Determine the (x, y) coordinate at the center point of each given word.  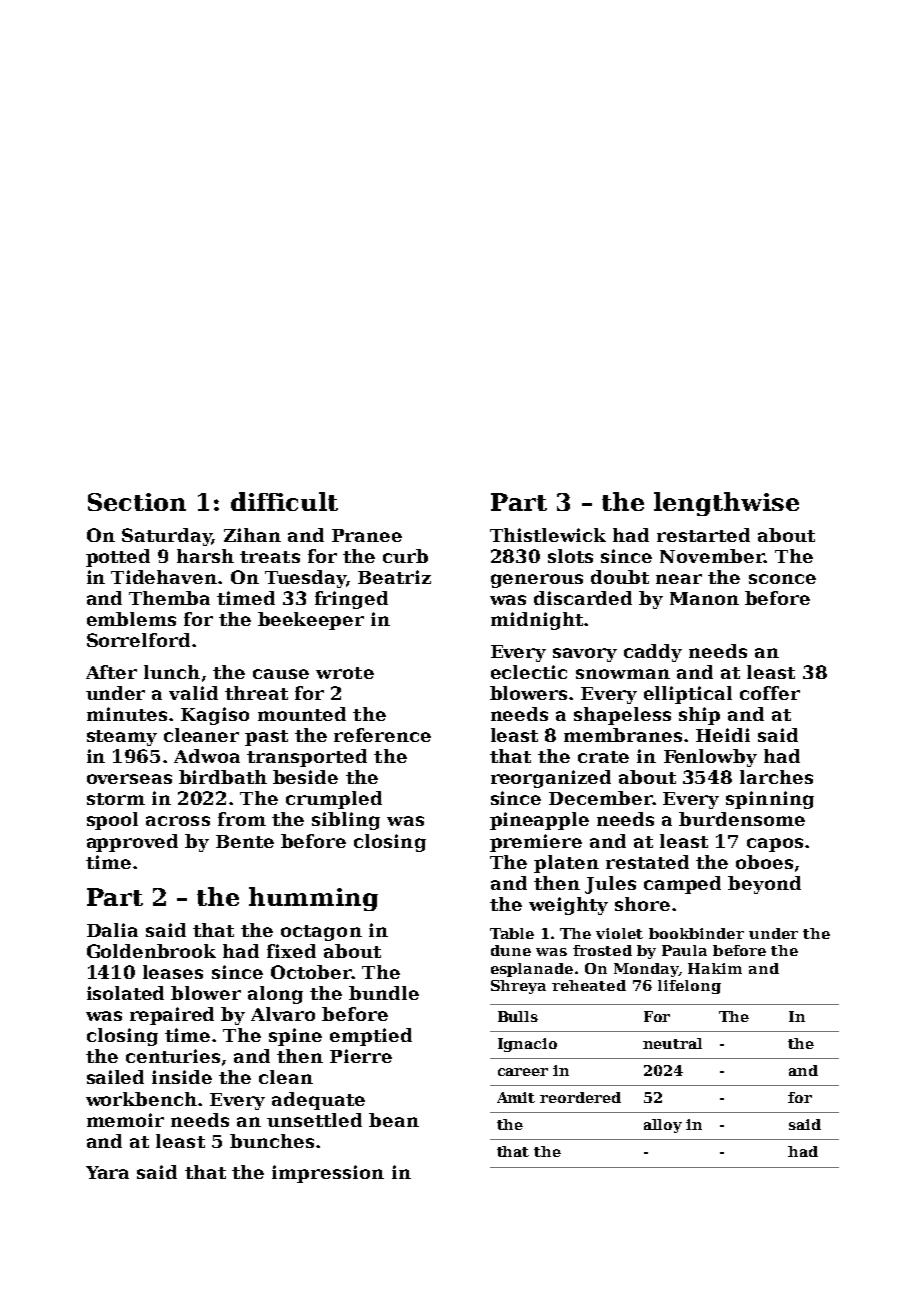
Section (137, 502)
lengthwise (726, 504)
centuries (173, 1056)
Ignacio (527, 1045)
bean (394, 1120)
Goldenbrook (151, 951)
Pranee (367, 535)
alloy (663, 1126)
